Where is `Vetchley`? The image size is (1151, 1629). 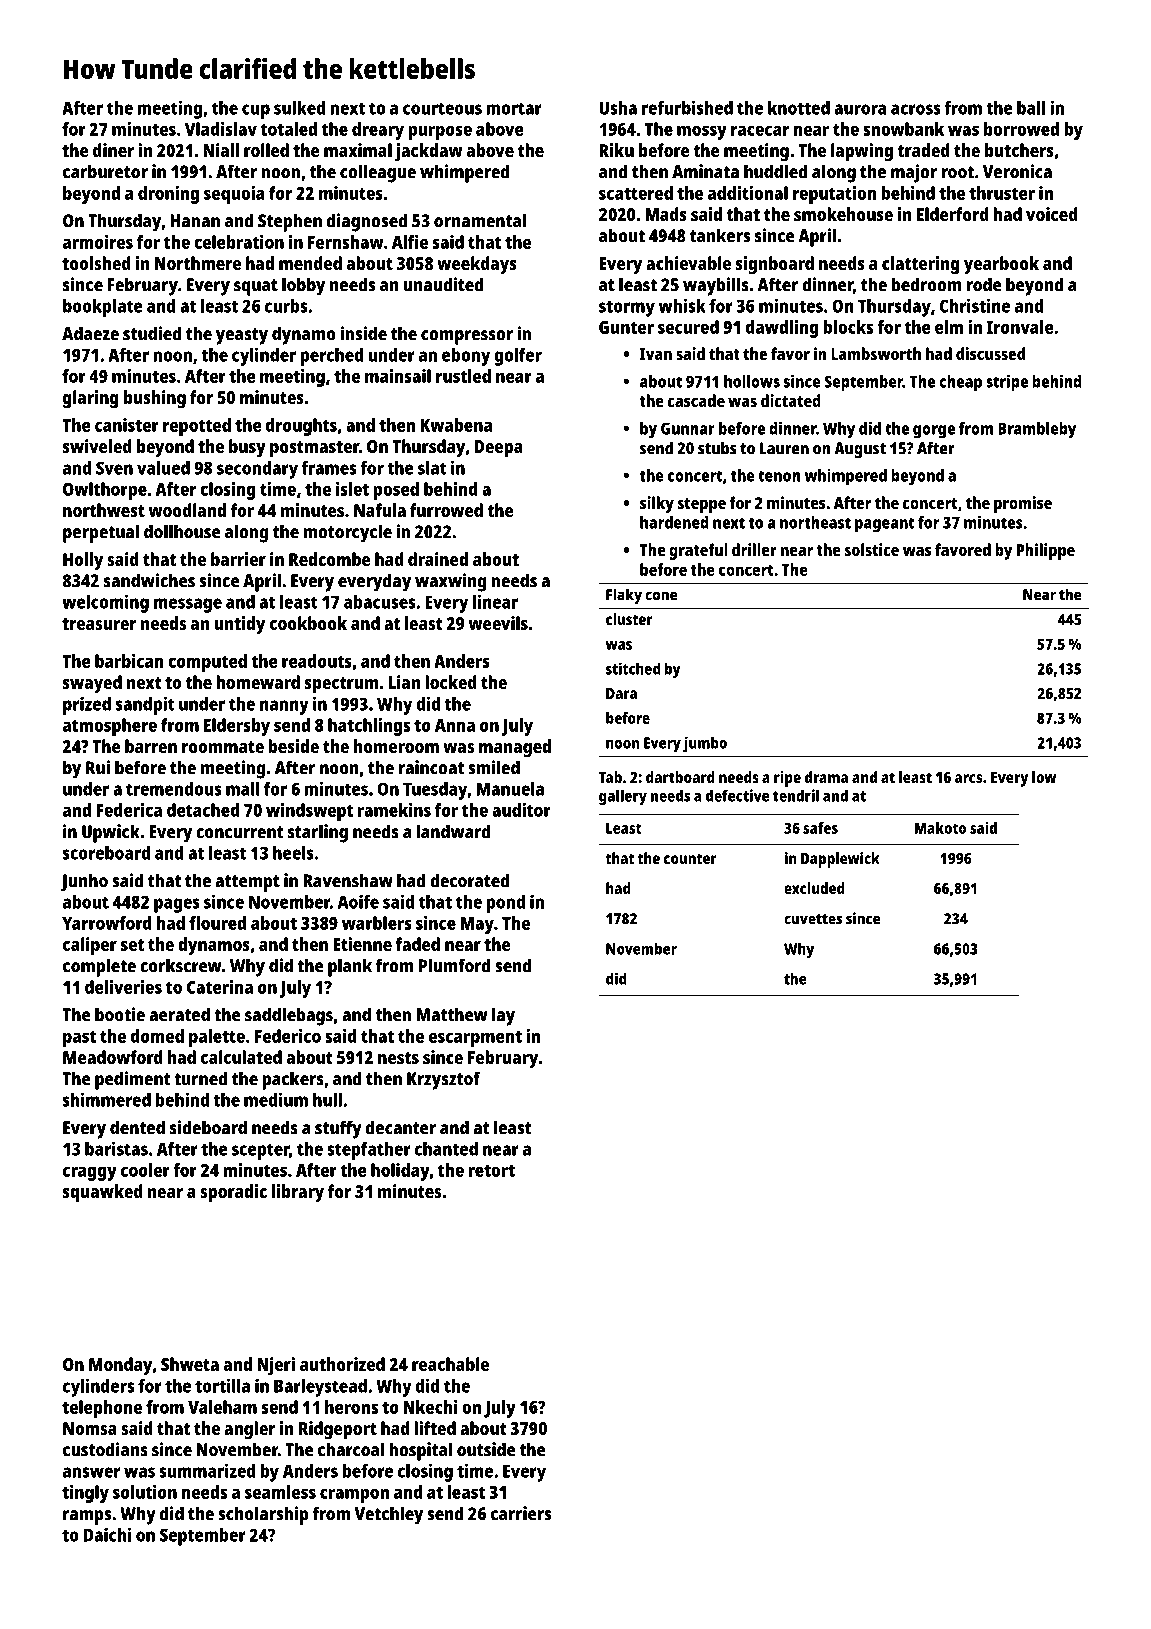
Vetchley is located at coordinates (389, 1515).
